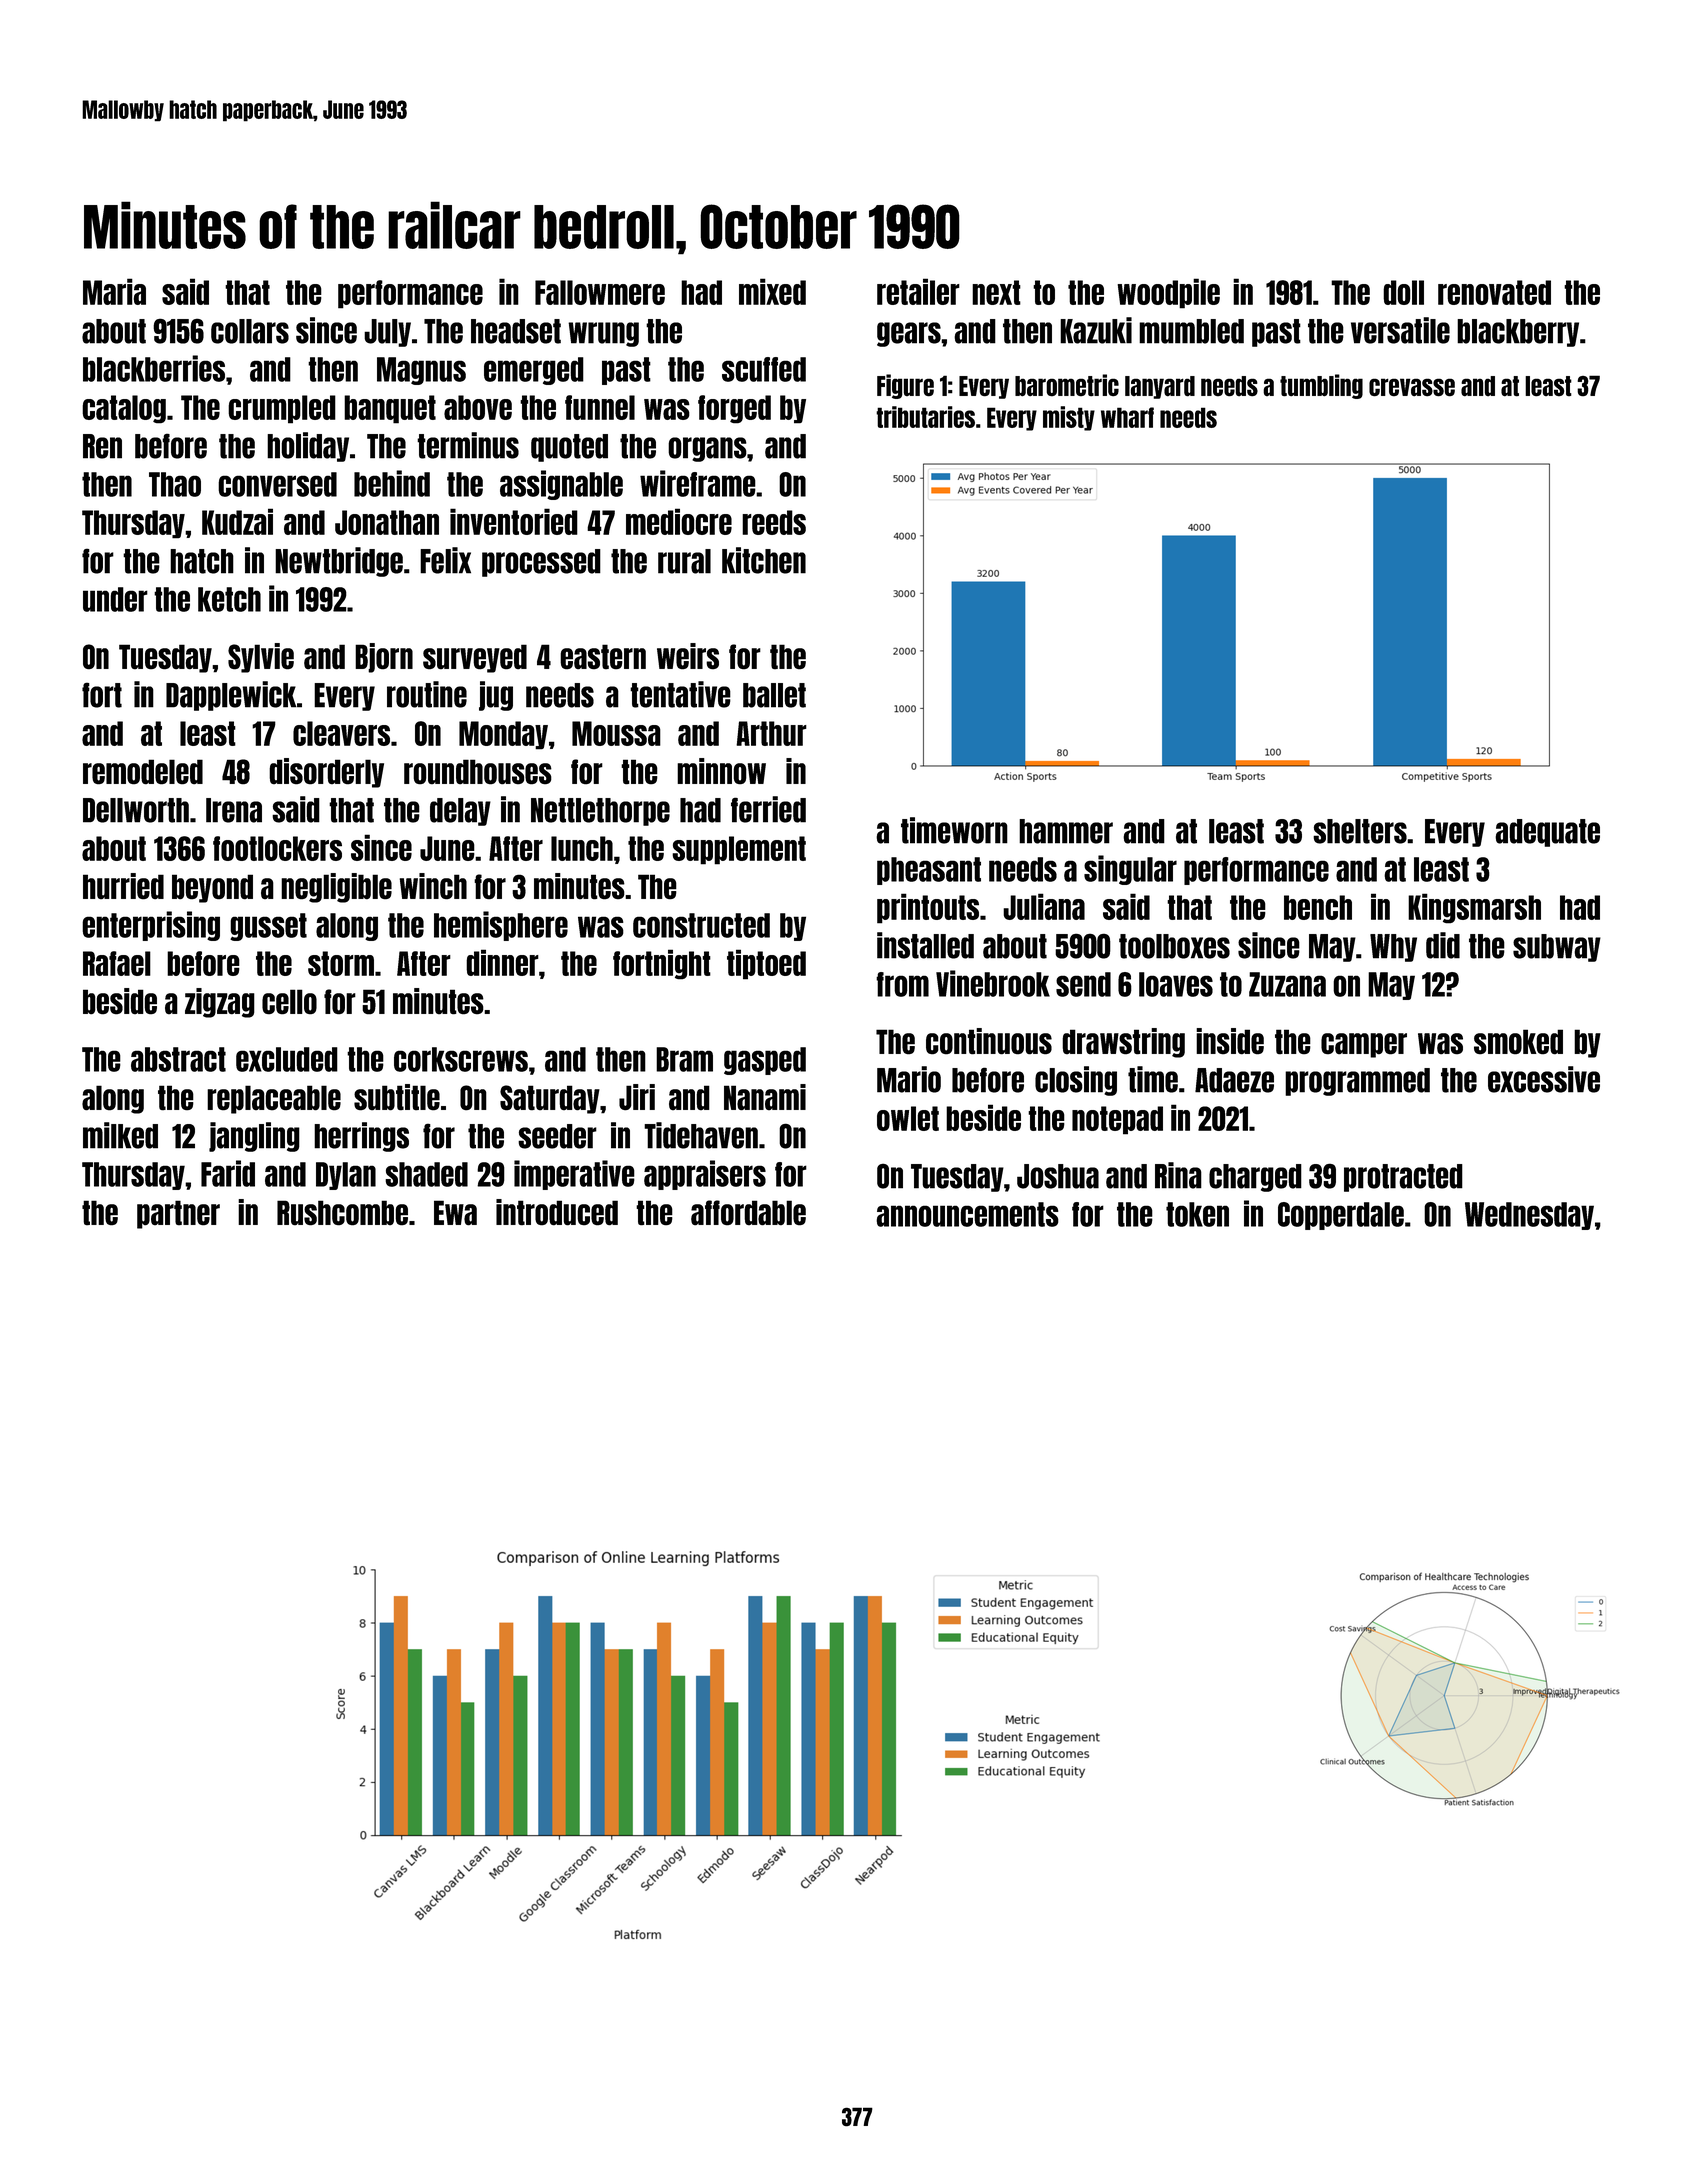 This document has width=1683, height=2178. Describe the element at coordinates (721, 771) in the document. I see `minnow` at that location.
